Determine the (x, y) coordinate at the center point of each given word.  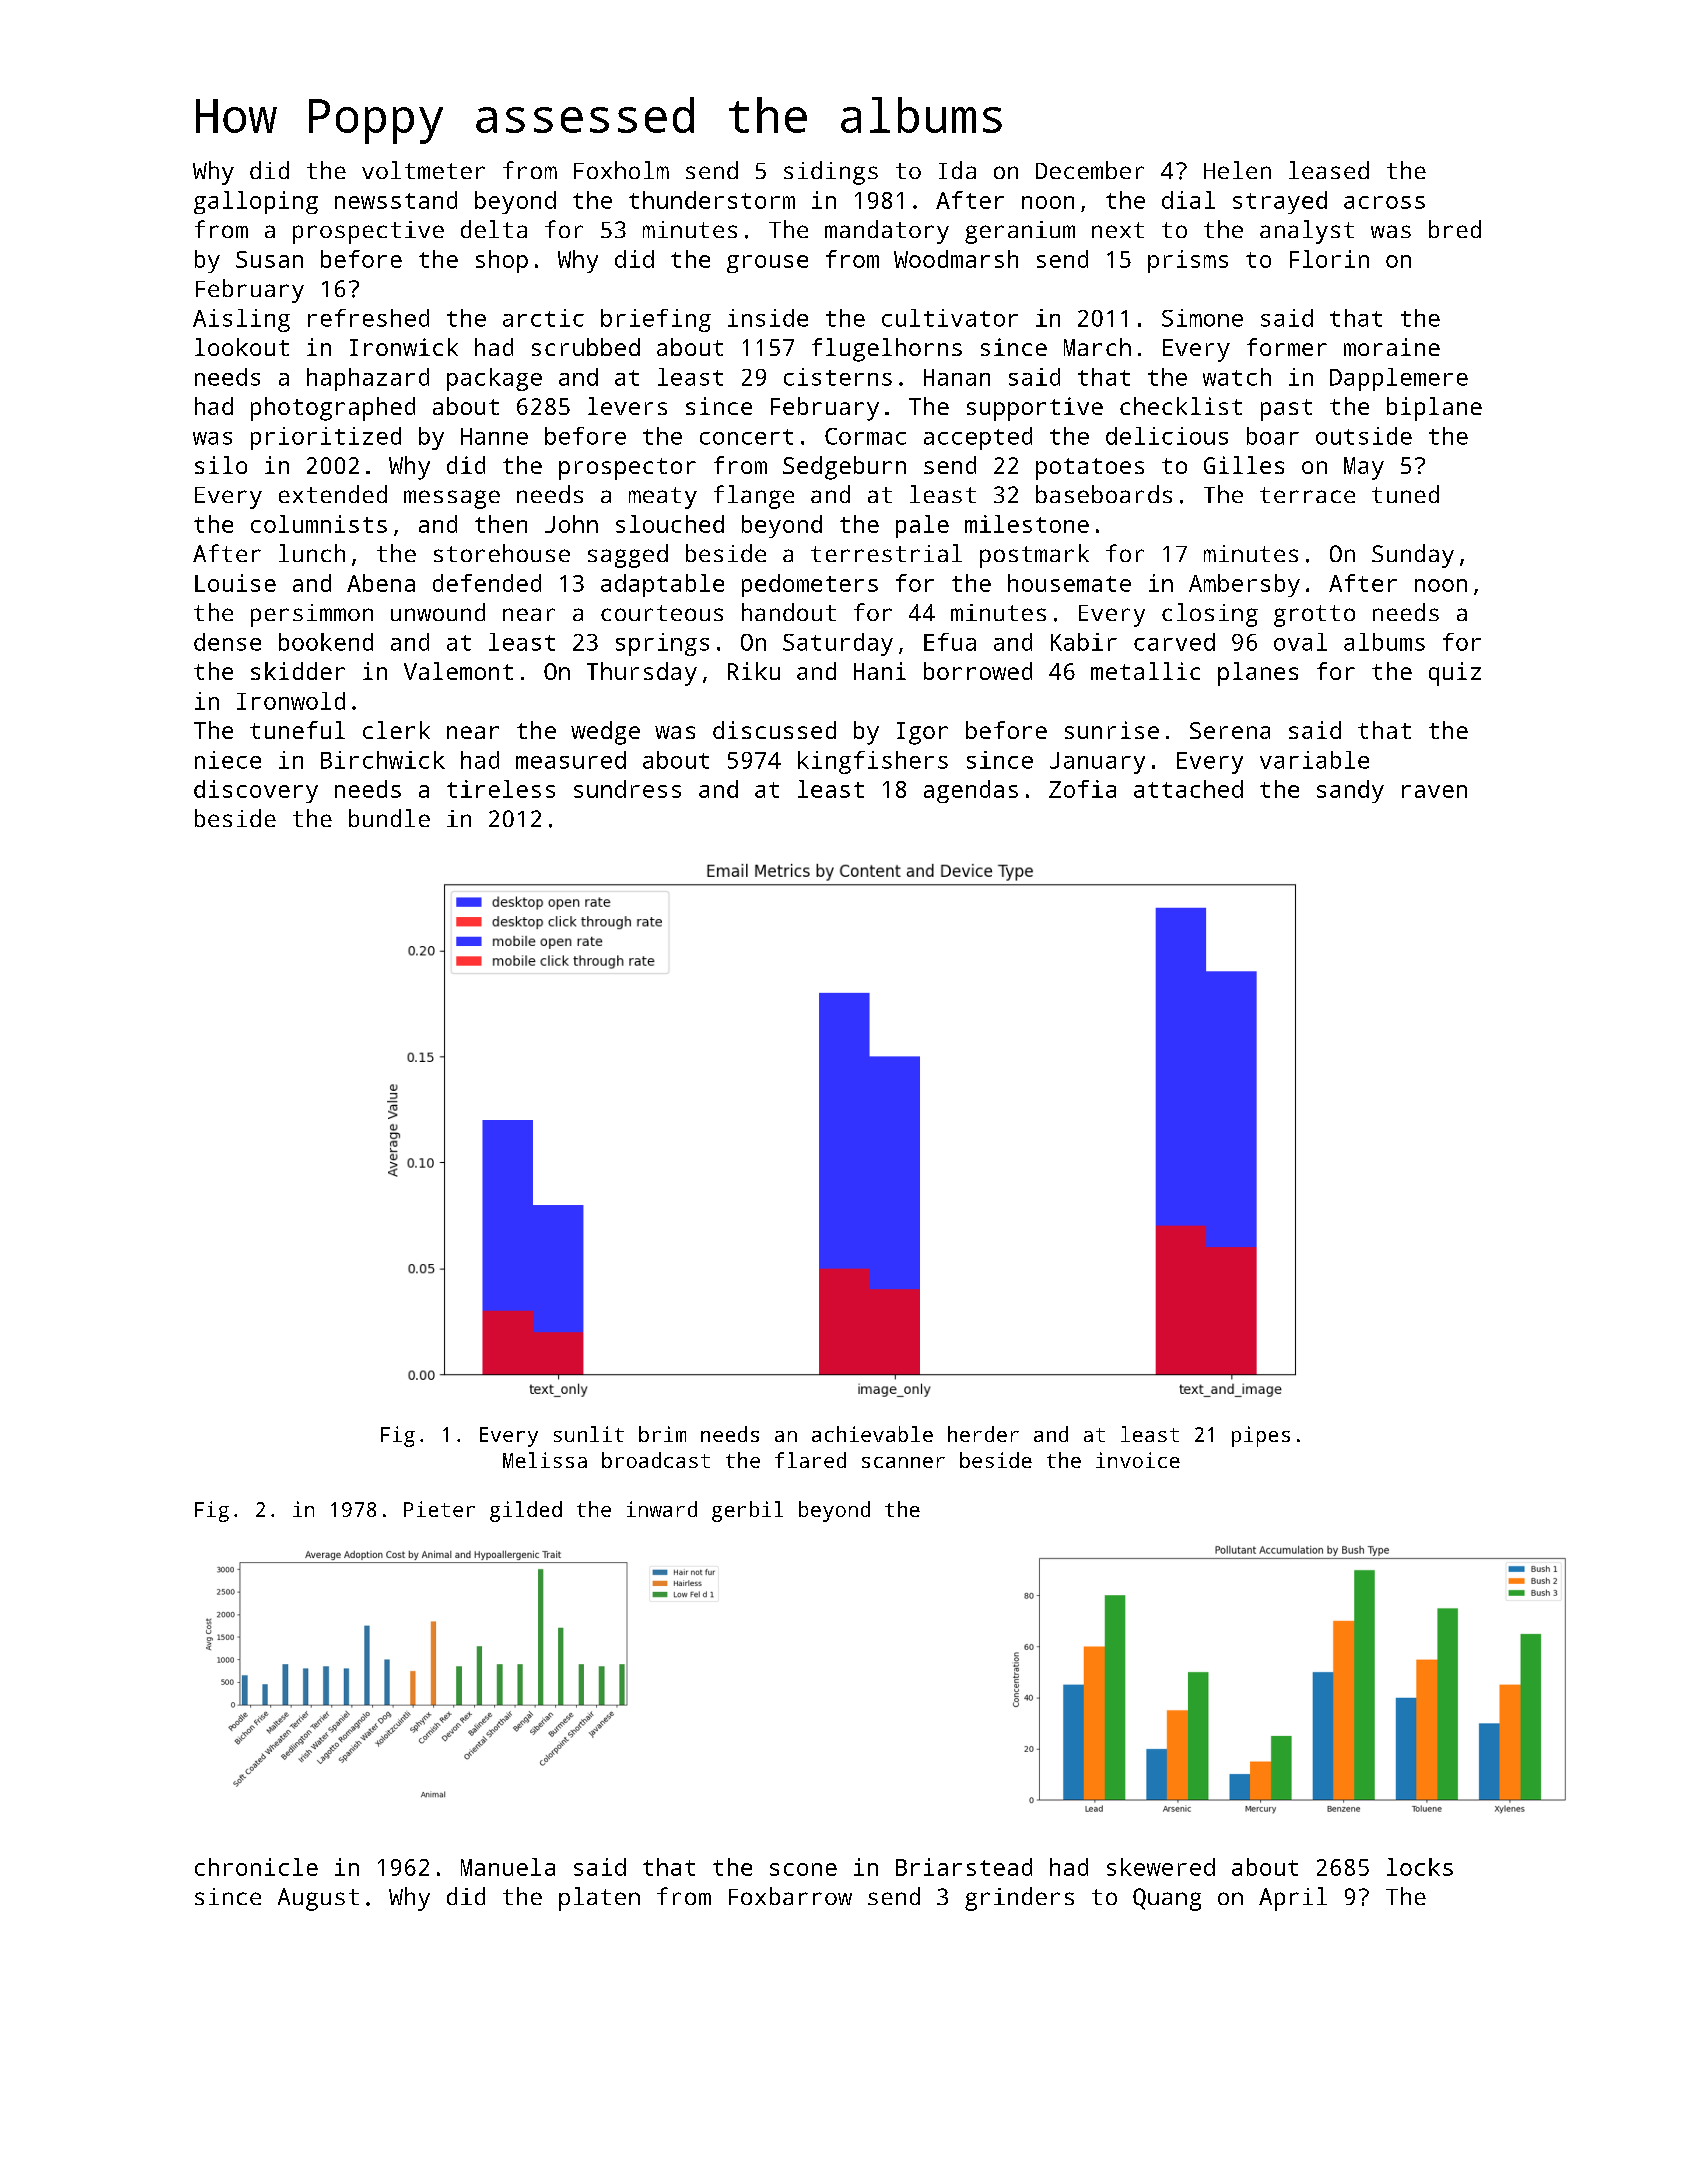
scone (803, 1869)
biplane (1434, 409)
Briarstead (964, 1867)
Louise (235, 583)
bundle (389, 818)
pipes (1261, 1436)
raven (1434, 791)
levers (627, 406)
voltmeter (423, 170)
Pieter (439, 1509)
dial (1188, 200)
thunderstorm (712, 200)
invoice (1138, 1460)
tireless (501, 789)
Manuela (508, 1867)
